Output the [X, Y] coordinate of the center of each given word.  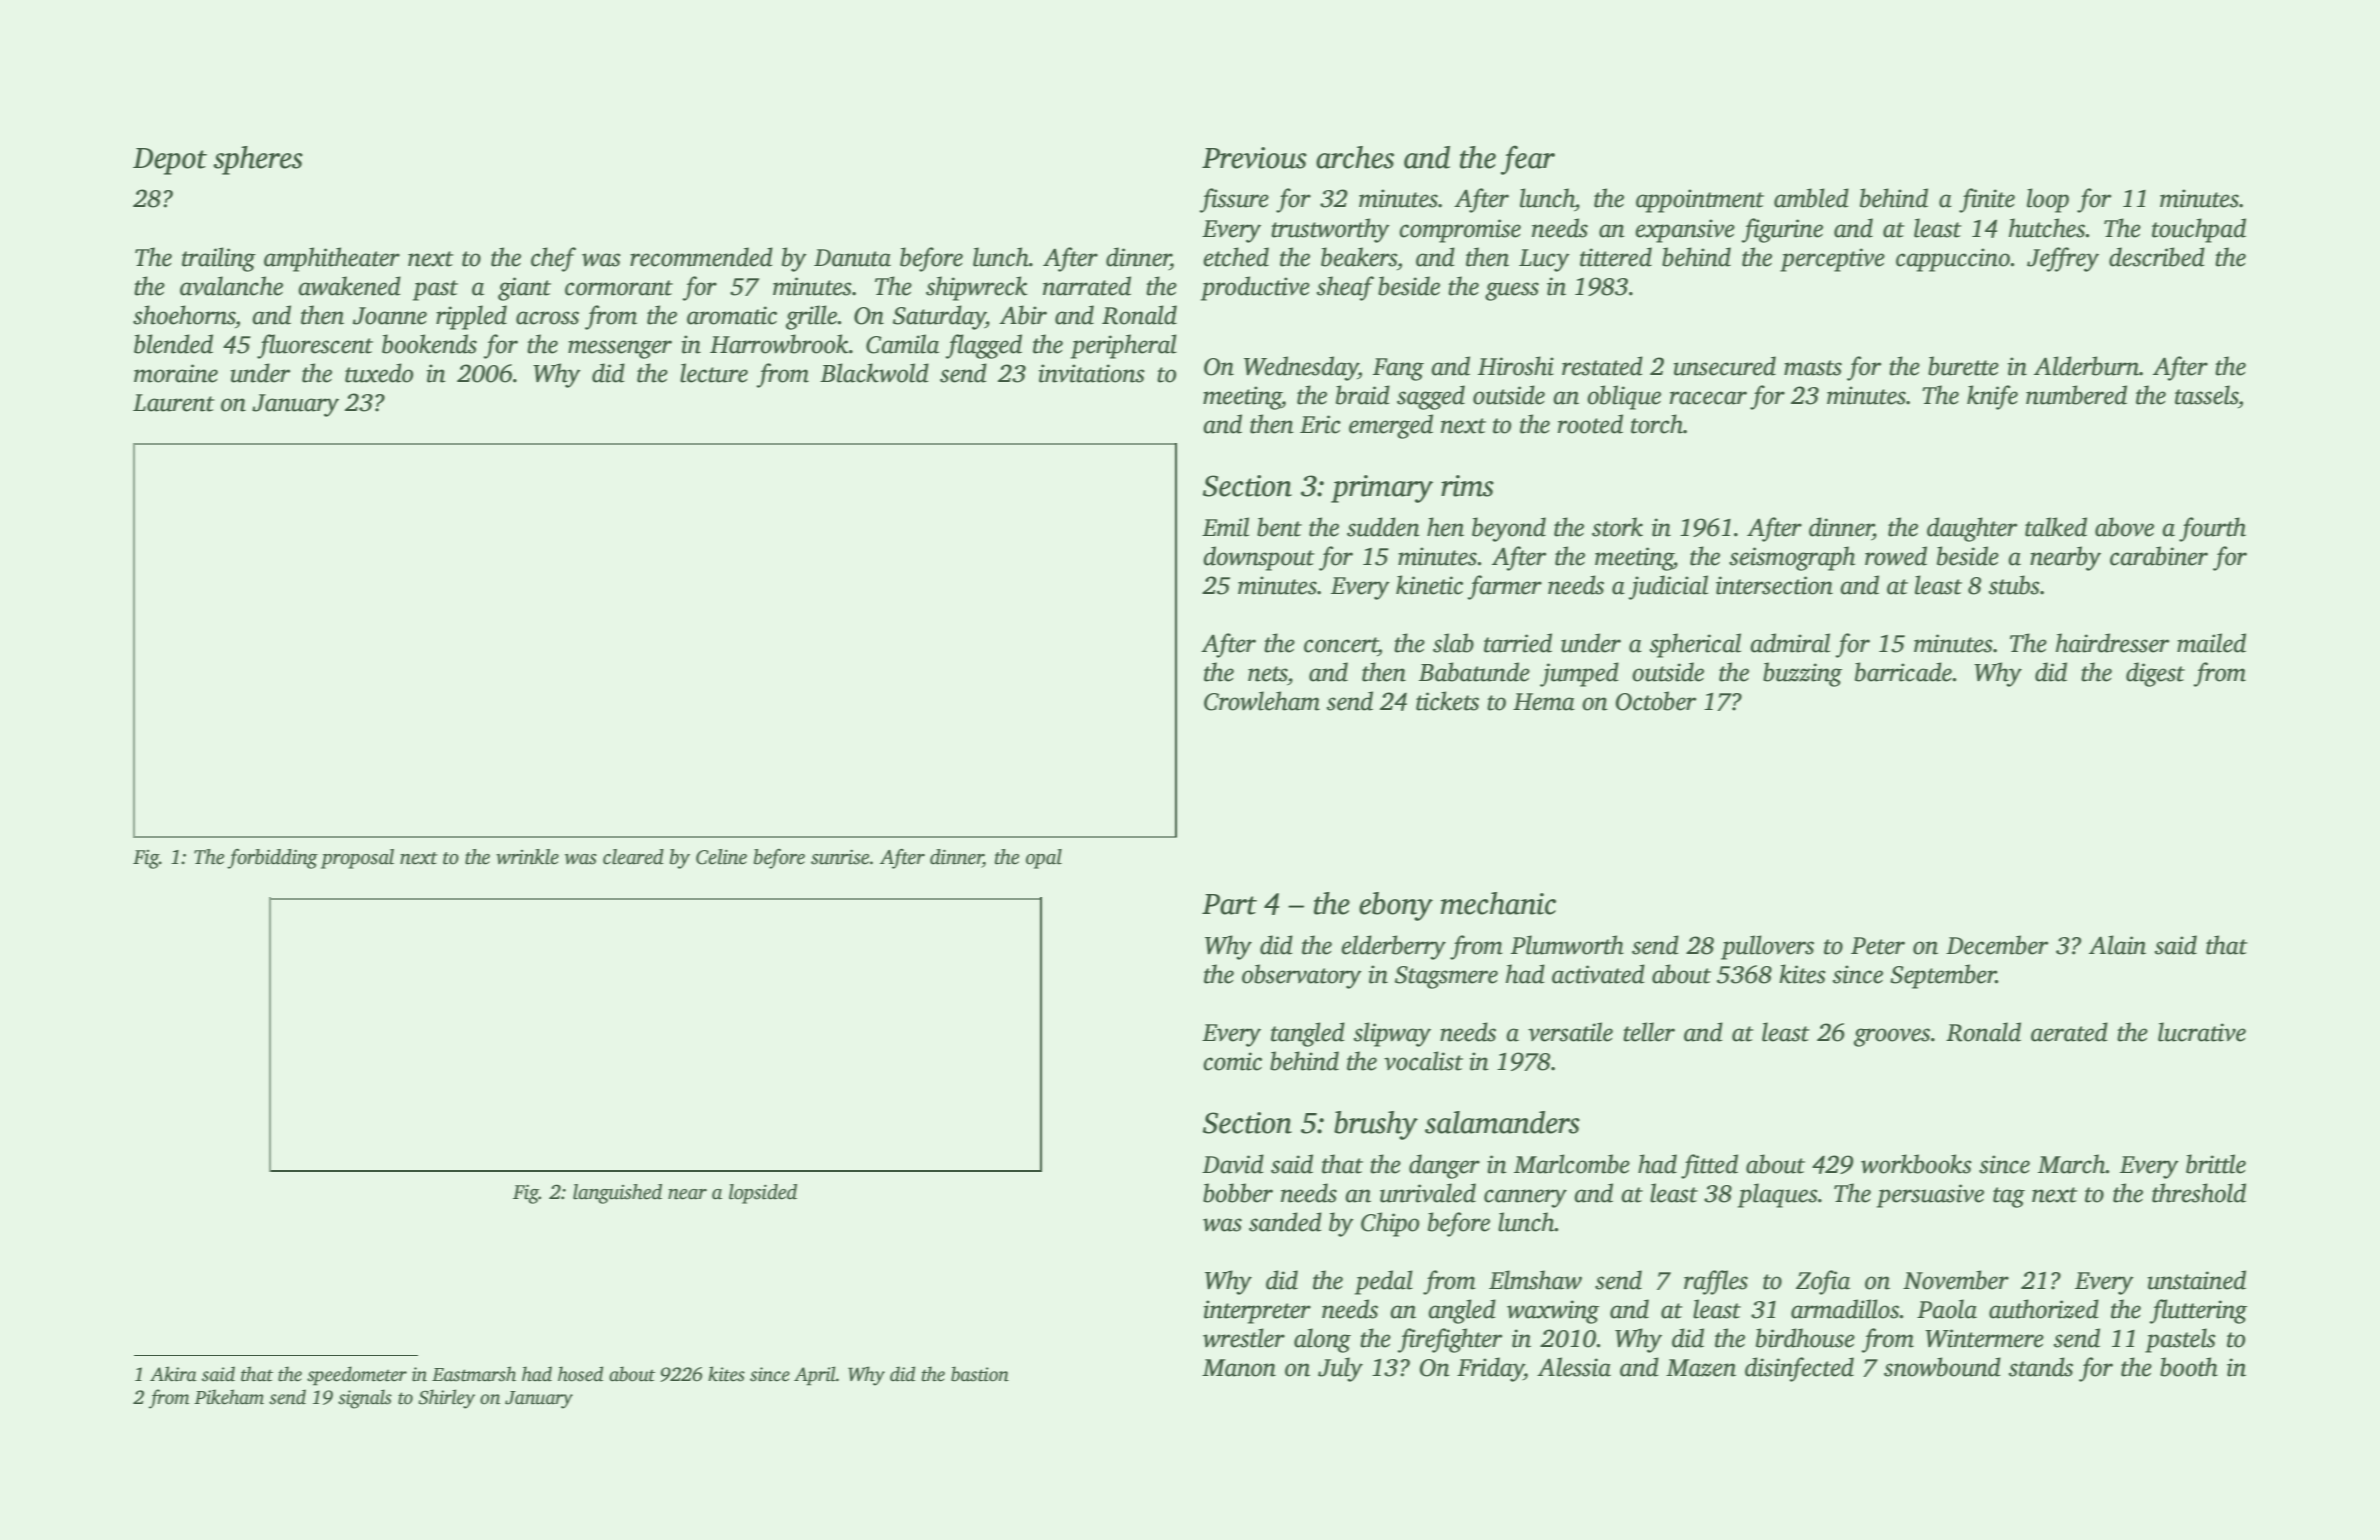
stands [2041, 1367]
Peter [1878, 946]
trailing [219, 259]
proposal [357, 859]
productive [1255, 288]
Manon [1239, 1368]
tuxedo [379, 373]
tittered [1616, 257]
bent [1279, 527]
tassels [2206, 395]
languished [617, 1194]
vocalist [1423, 1061]
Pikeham [229, 1397]
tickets [1447, 701]
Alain [2117, 945]
